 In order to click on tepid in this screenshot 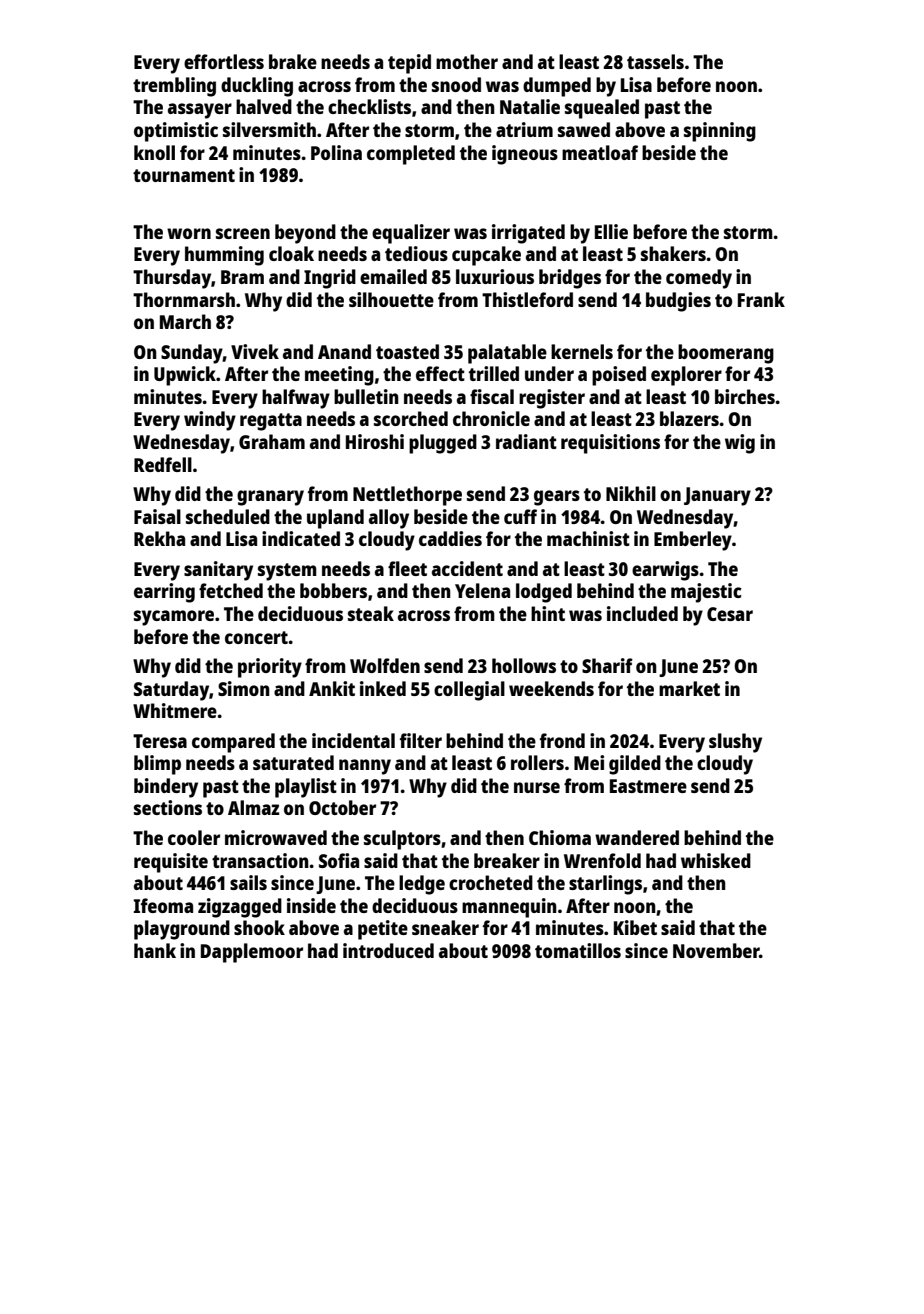, I will do `click(409, 64)`.
